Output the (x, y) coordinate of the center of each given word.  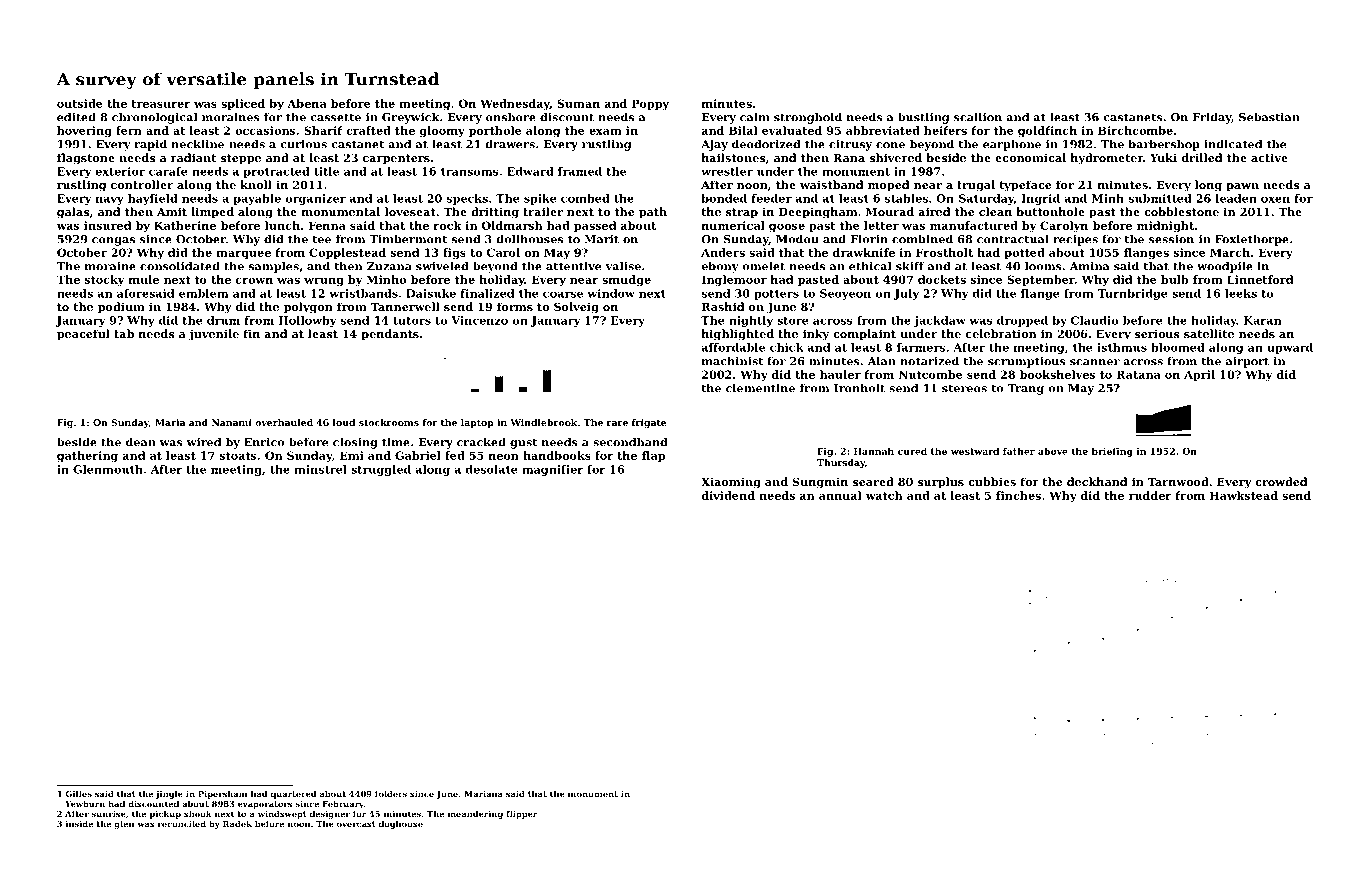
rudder (1150, 495)
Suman (578, 103)
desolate (491, 469)
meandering (475, 814)
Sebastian (1269, 117)
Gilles (78, 793)
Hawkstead (1243, 495)
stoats (238, 456)
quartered (293, 794)
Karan (1262, 320)
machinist (732, 361)
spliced (243, 104)
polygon (308, 308)
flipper (521, 814)
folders (391, 793)
